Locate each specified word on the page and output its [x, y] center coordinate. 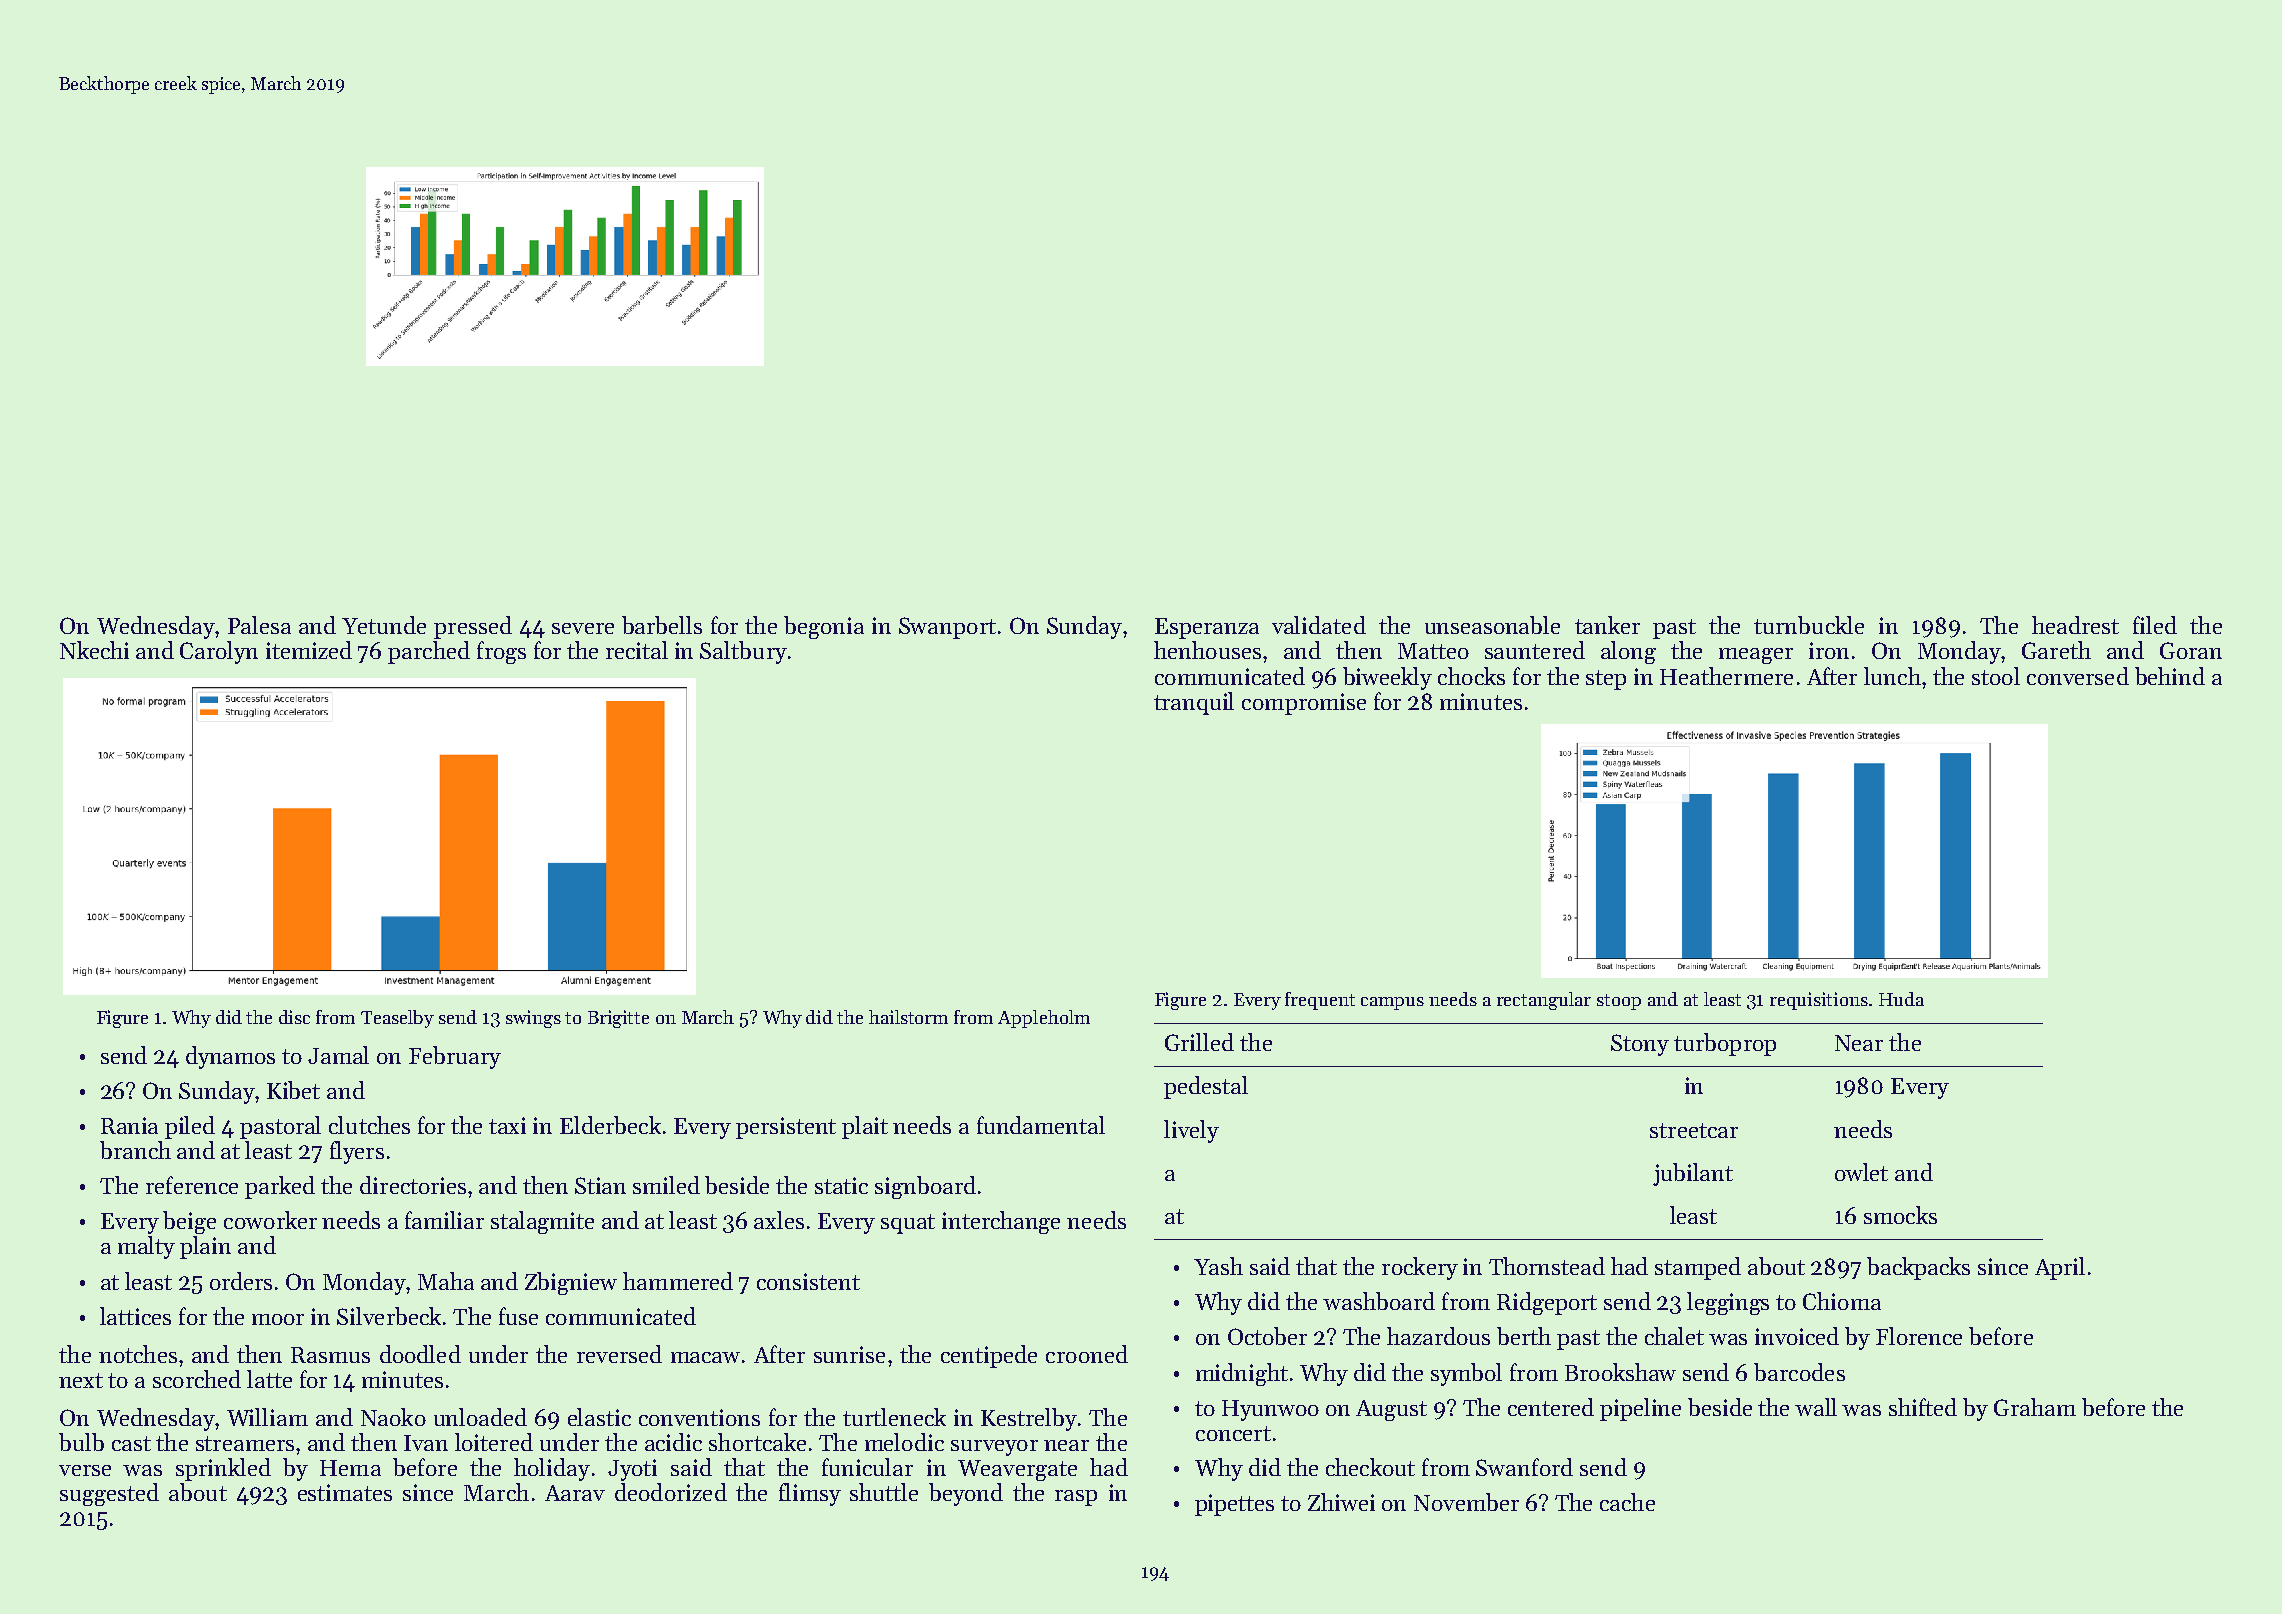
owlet [1861, 1172]
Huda [1901, 999]
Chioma [1842, 1301]
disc [294, 1017]
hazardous [1438, 1336]
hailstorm [908, 1017]
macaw [705, 1357]
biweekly [1387, 678]
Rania [129, 1125]
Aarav [575, 1493]
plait [865, 1127]
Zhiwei [1341, 1502]
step [1606, 680]
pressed [473, 627]
